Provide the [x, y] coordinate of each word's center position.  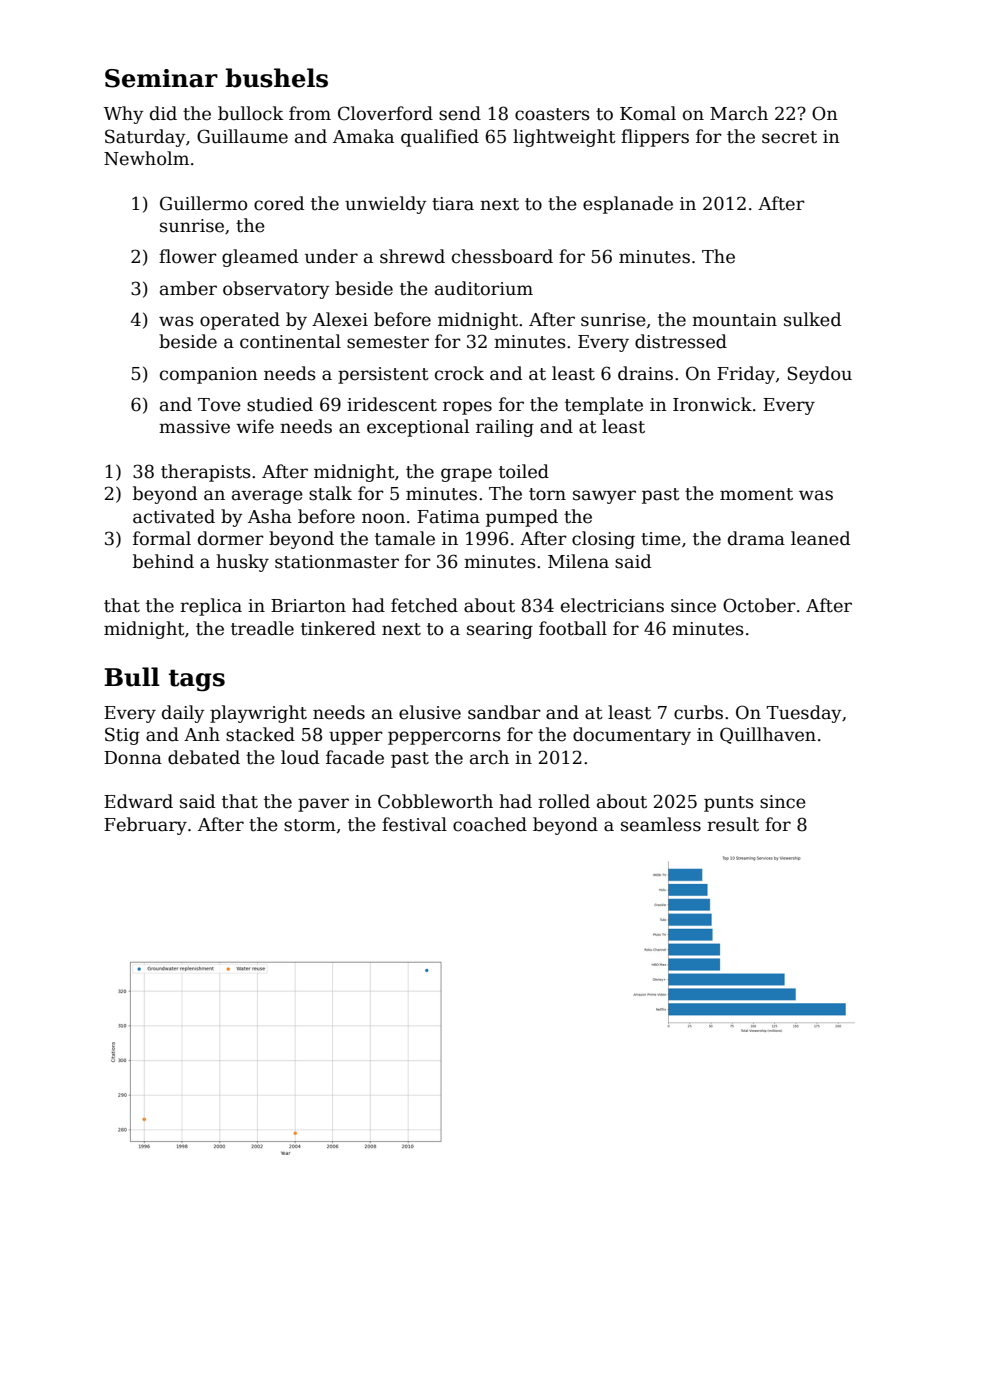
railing [505, 428]
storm [310, 825]
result [733, 824]
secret [789, 137]
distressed [681, 341]
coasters [552, 114]
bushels [277, 78]
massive [194, 427]
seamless [661, 824]
